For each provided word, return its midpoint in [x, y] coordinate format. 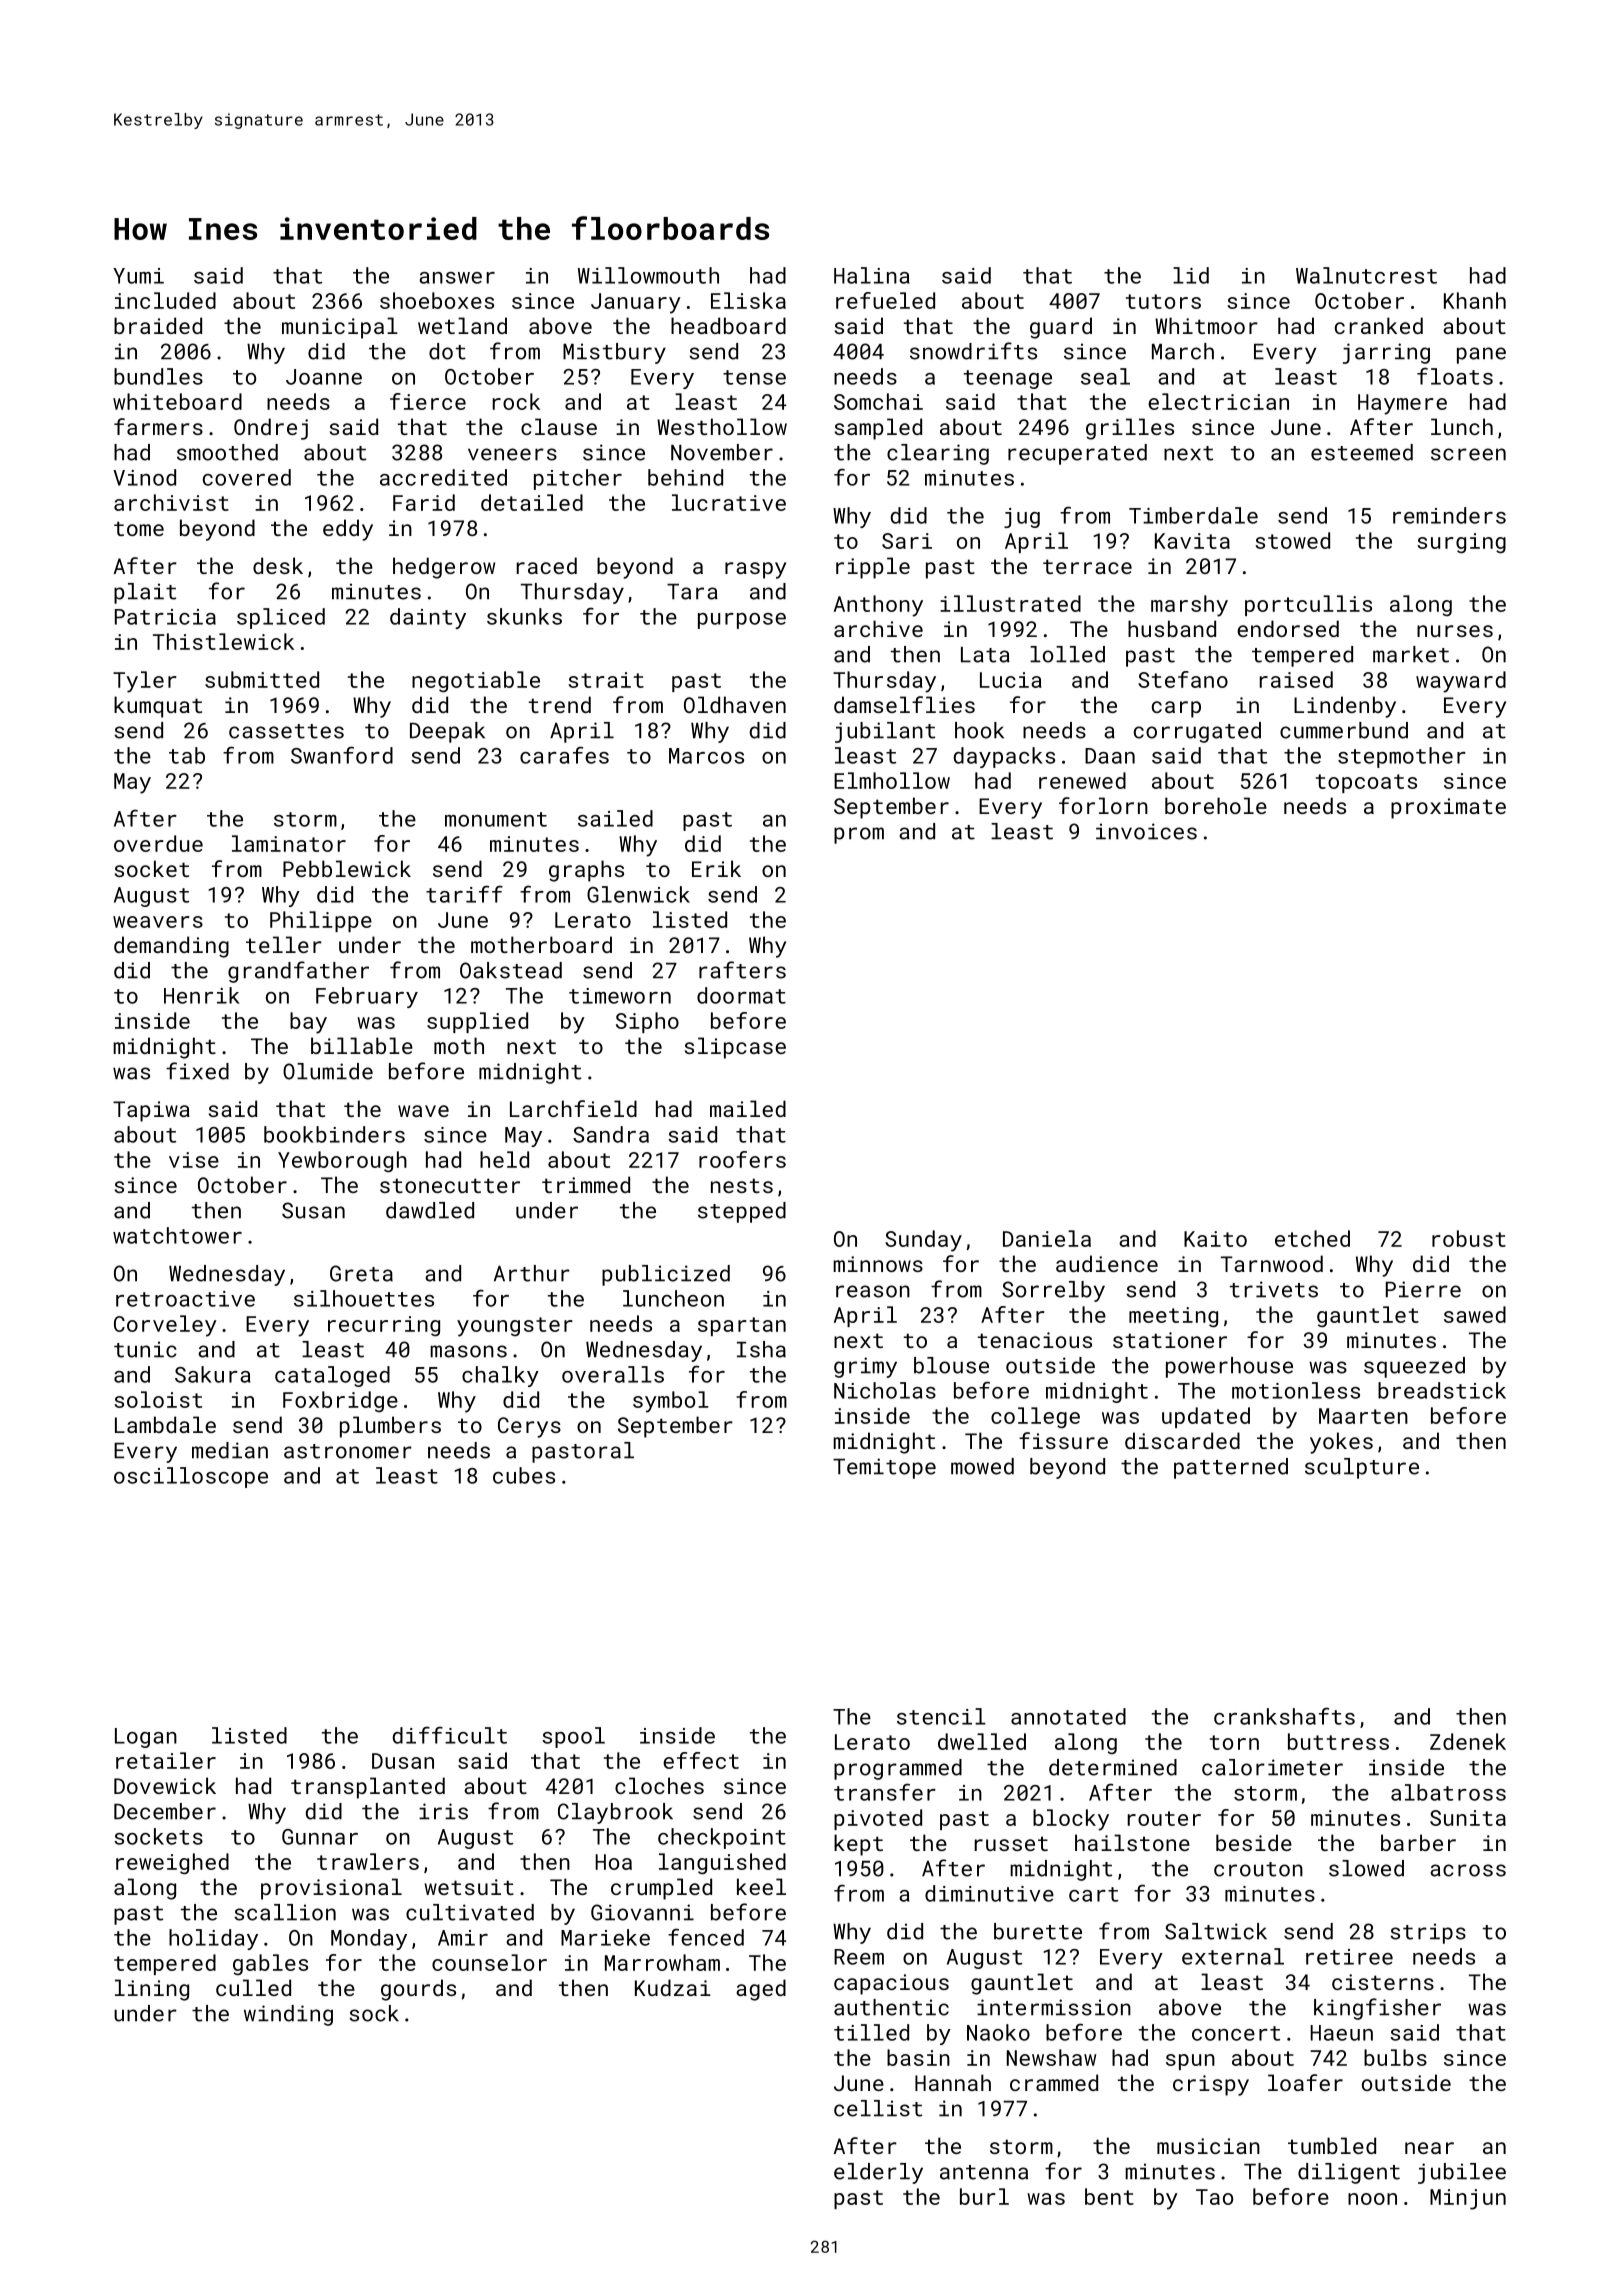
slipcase [735, 1048]
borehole [1216, 805]
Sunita [1468, 1818]
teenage [1008, 379]
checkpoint [722, 1838]
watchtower [177, 1235]
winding [288, 2015]
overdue [158, 843]
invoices [1146, 831]
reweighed [172, 1864]
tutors [1163, 301]
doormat [741, 995]
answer [457, 278]
